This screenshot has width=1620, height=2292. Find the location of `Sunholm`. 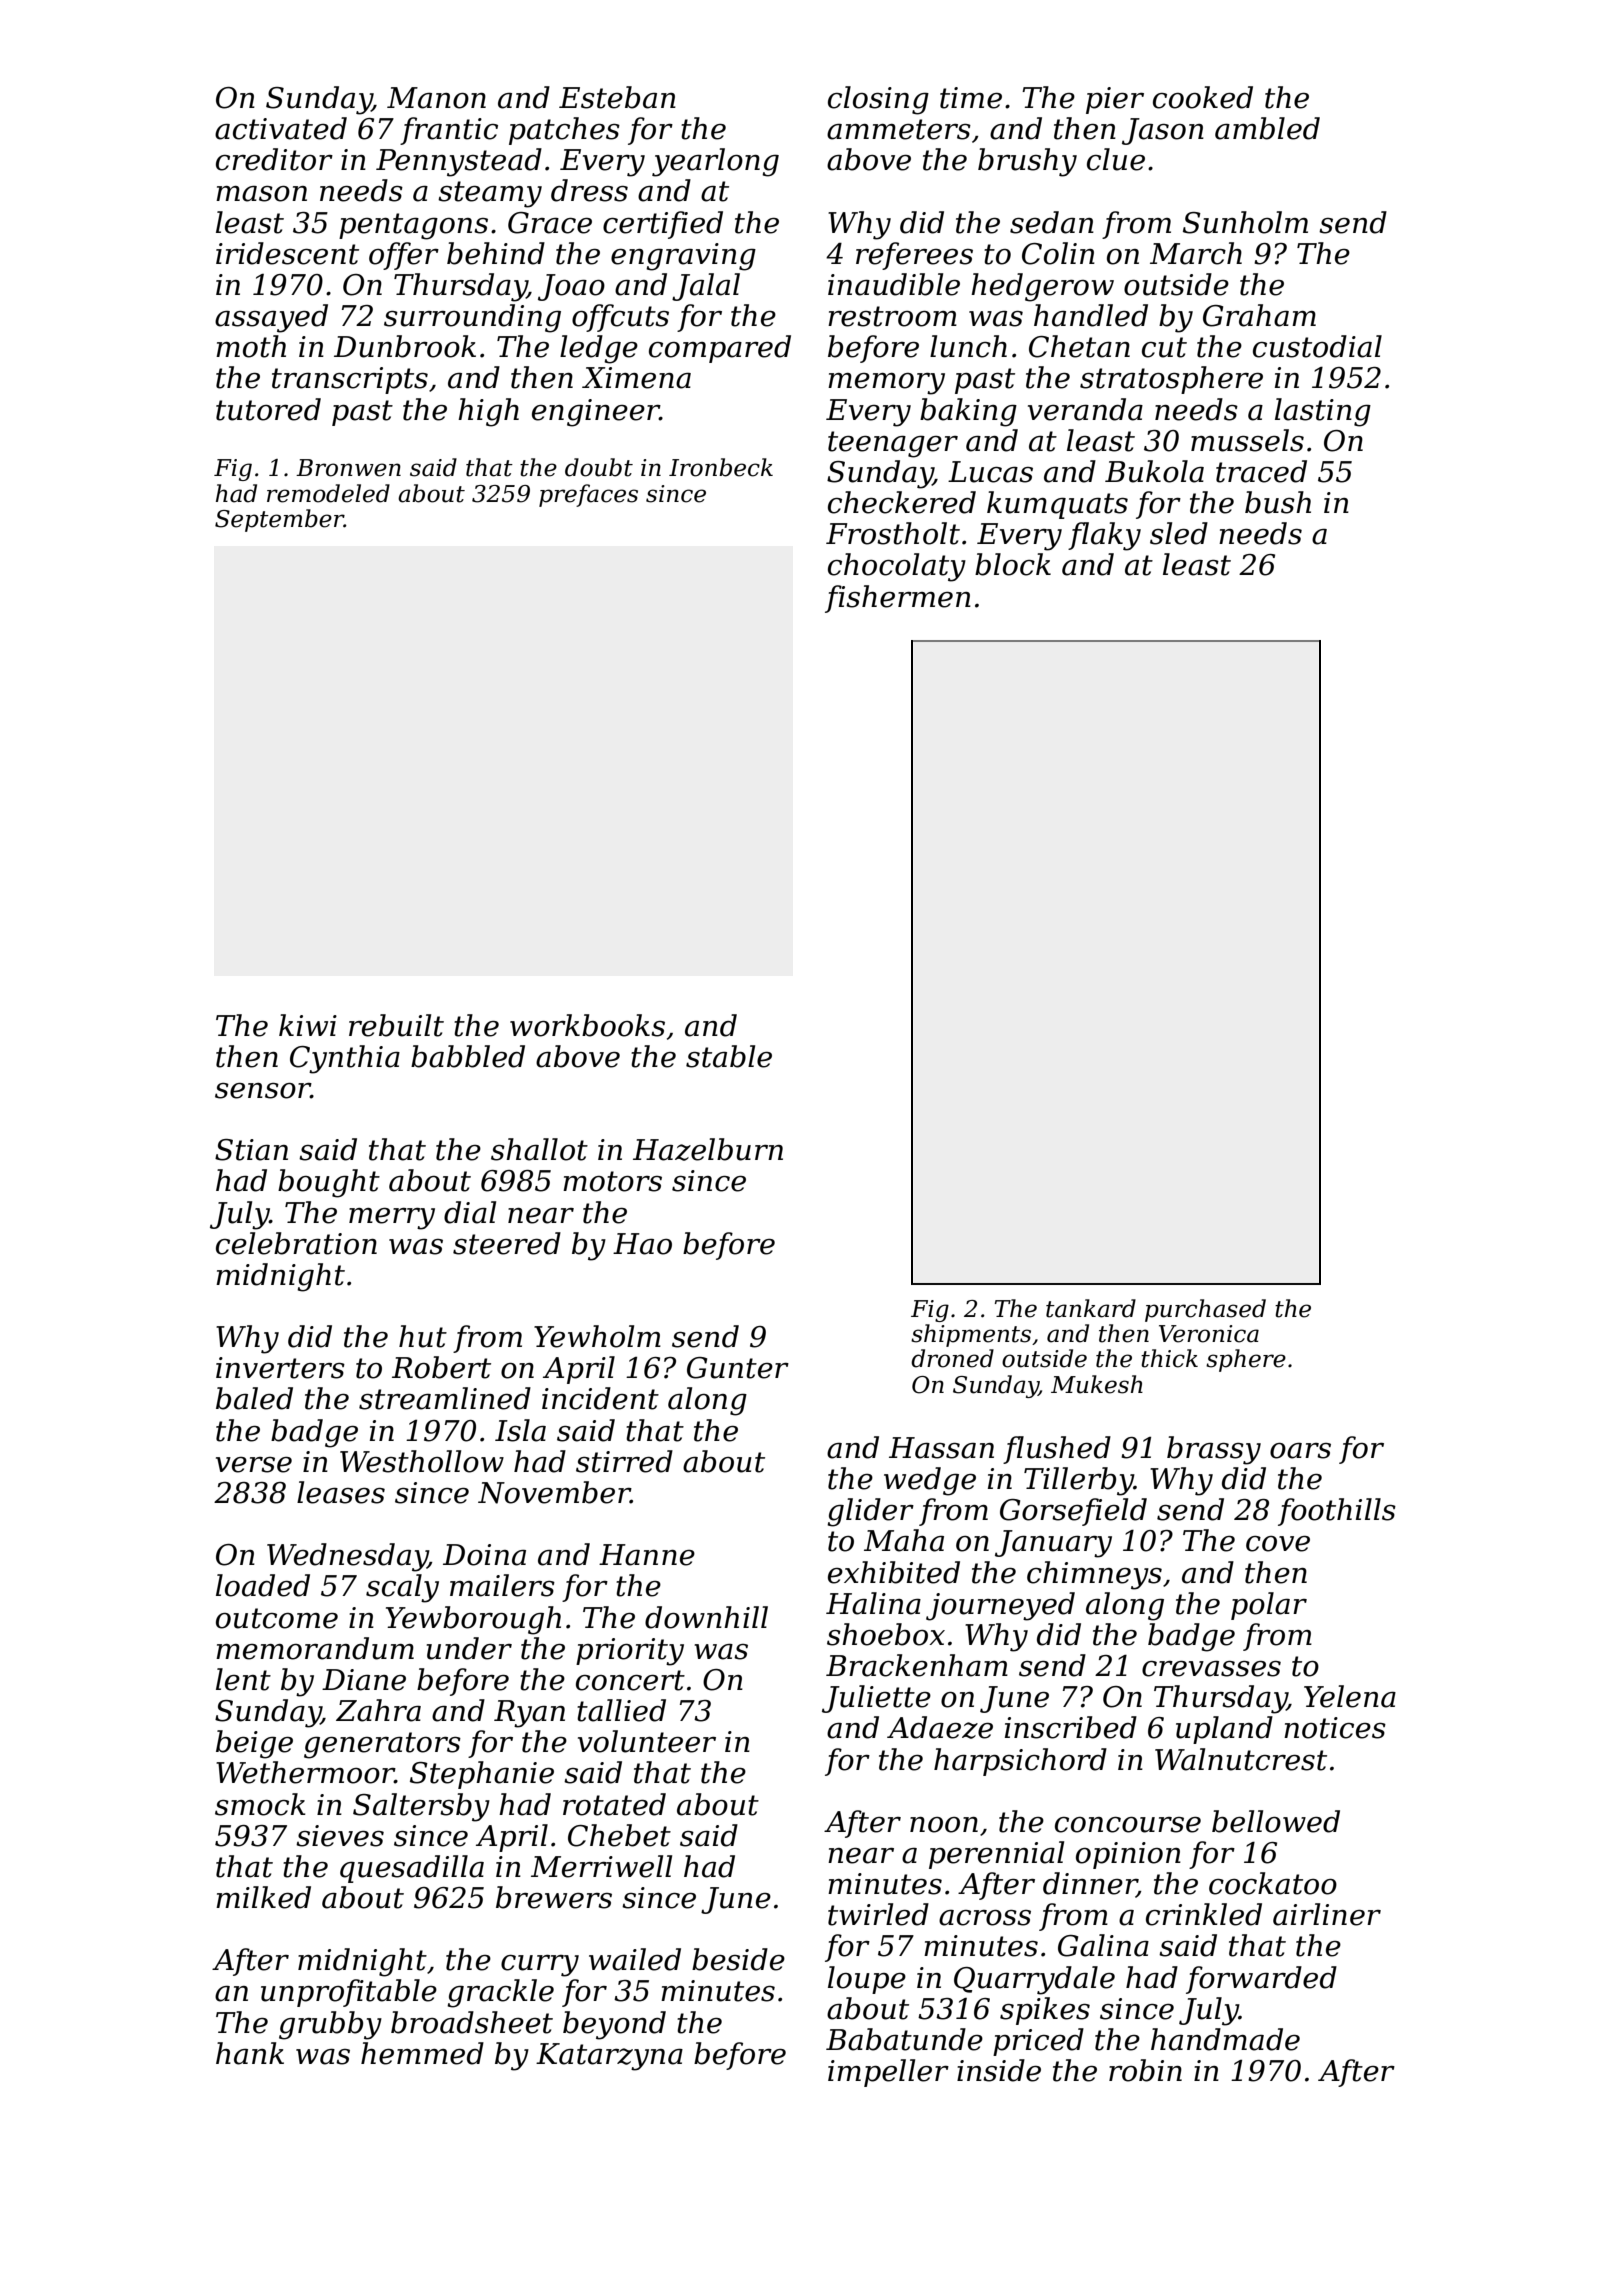

Sunholm is located at coordinates (1245, 222).
